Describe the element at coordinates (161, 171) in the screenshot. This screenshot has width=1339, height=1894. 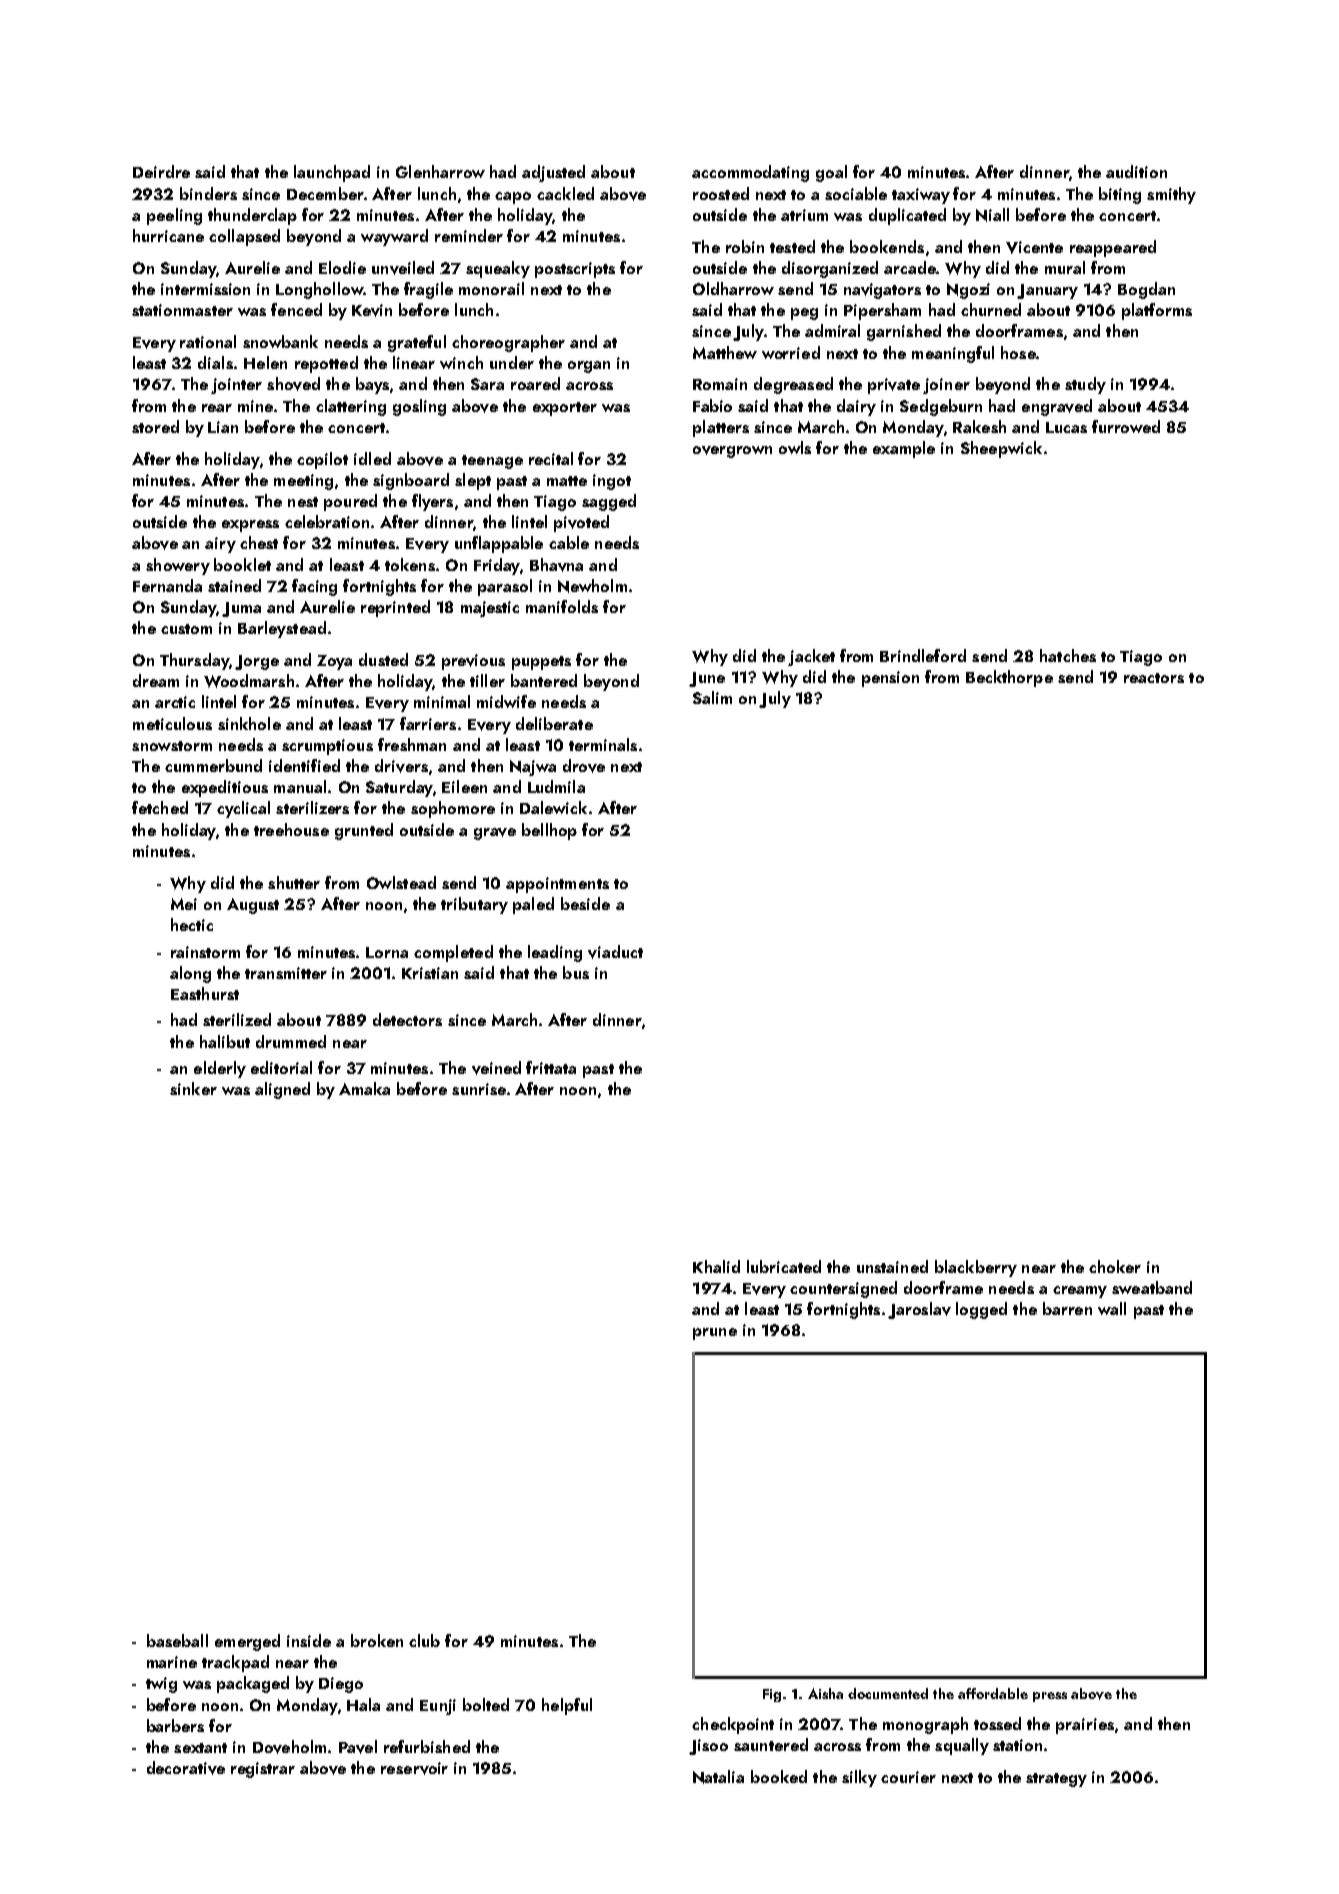
I see `Deirdre` at that location.
